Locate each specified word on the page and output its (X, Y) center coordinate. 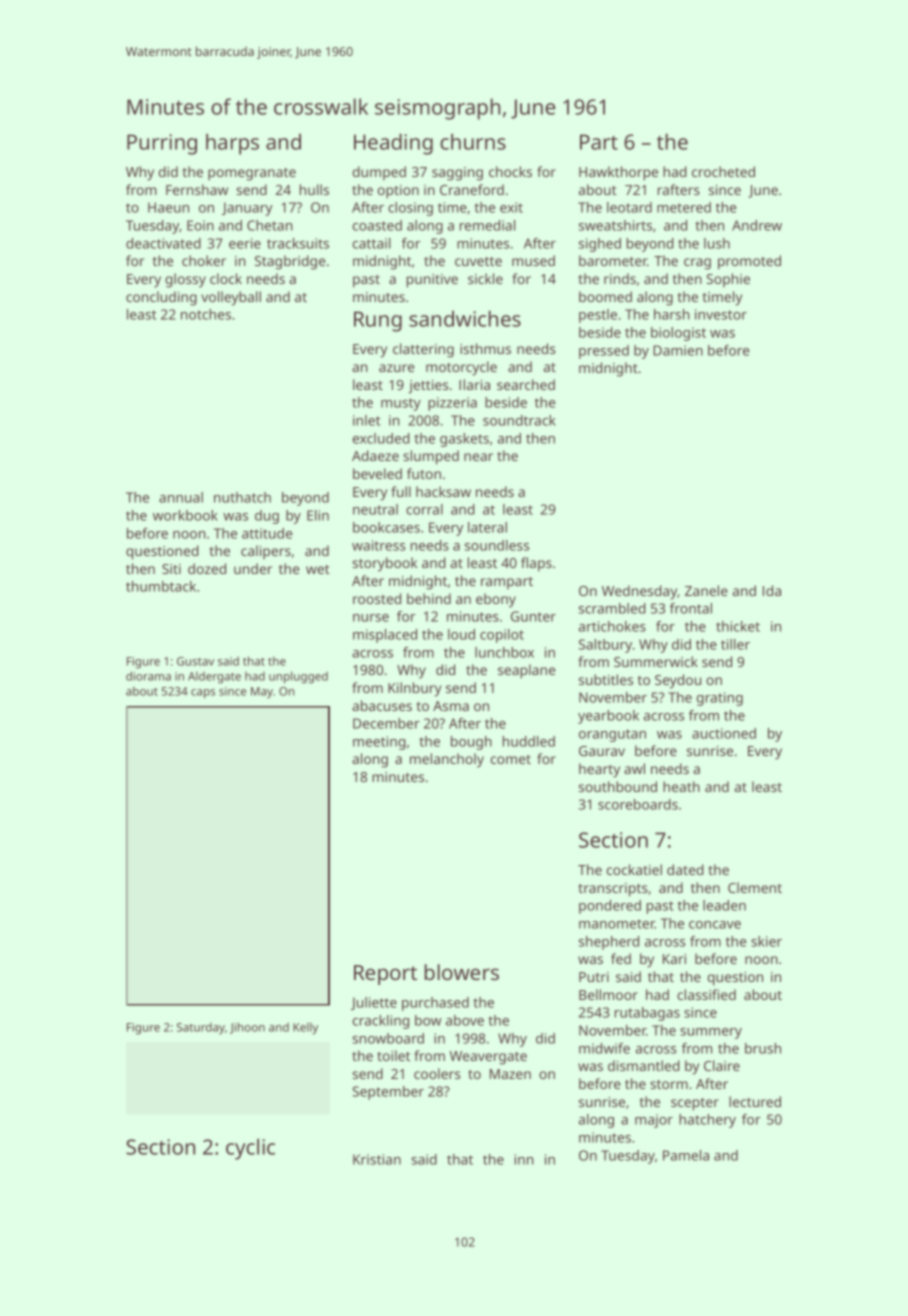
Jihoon (247, 1028)
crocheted (723, 171)
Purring (162, 144)
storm (669, 1084)
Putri (594, 977)
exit (511, 207)
